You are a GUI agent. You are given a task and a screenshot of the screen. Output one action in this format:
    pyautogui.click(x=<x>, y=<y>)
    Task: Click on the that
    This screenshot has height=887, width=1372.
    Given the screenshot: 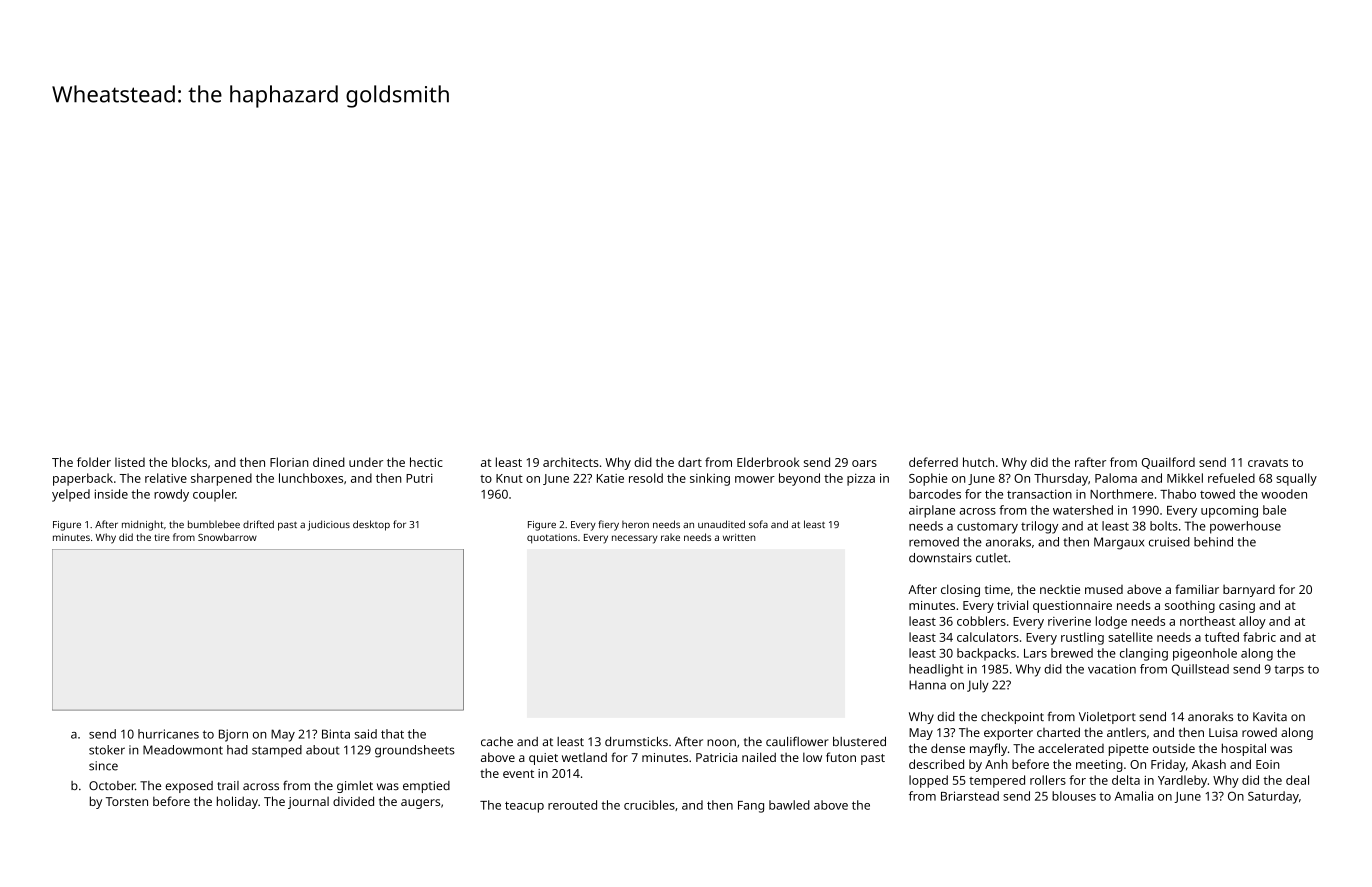 What is the action you would take?
    pyautogui.click(x=392, y=734)
